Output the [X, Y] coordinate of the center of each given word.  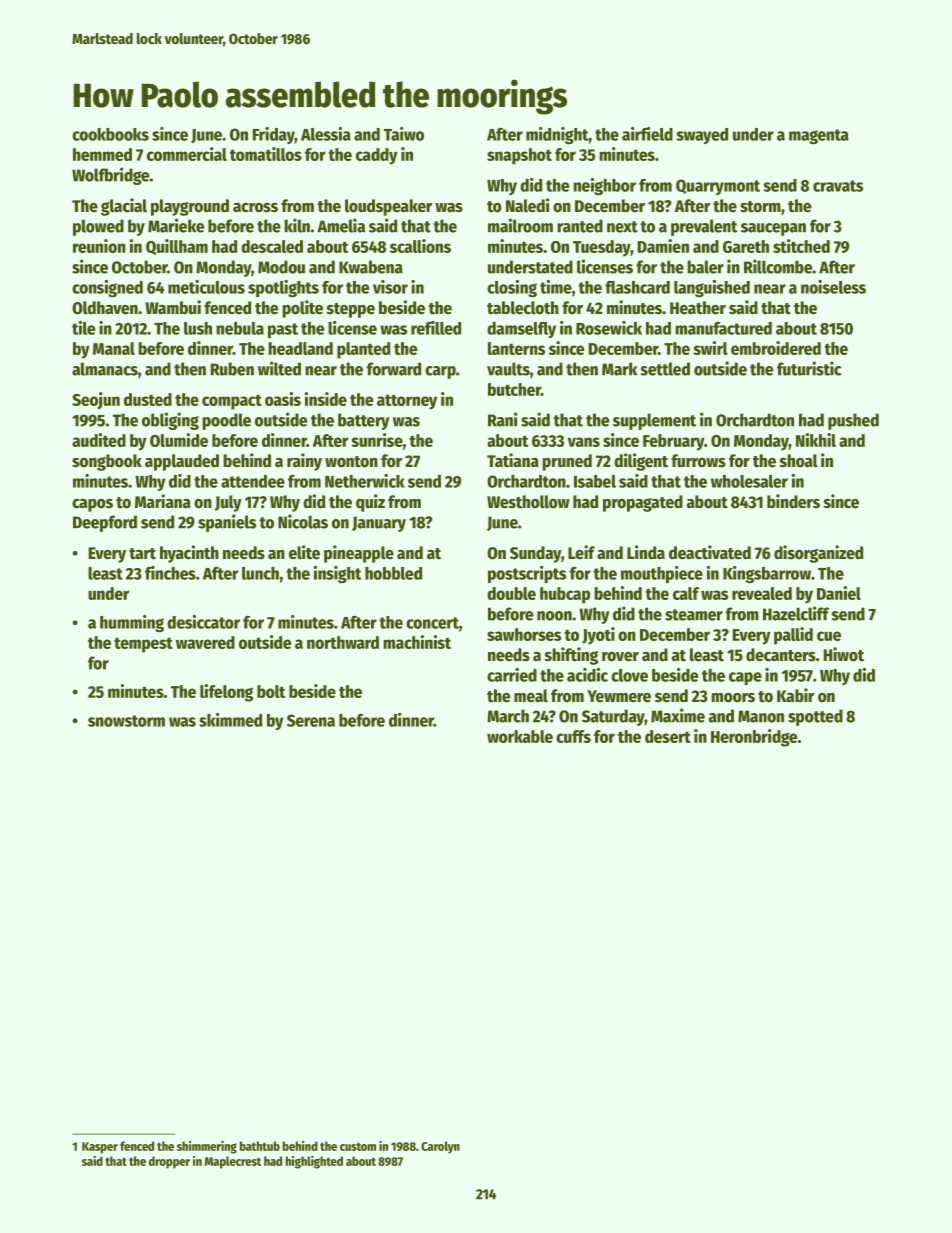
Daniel [839, 593]
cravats [838, 186]
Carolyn [440, 1147]
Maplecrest [233, 1162]
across [255, 208]
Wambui [173, 307]
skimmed [230, 720]
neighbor [604, 186]
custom [358, 1146]
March [508, 716]
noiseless [833, 287]
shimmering [207, 1147]
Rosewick [609, 328]
